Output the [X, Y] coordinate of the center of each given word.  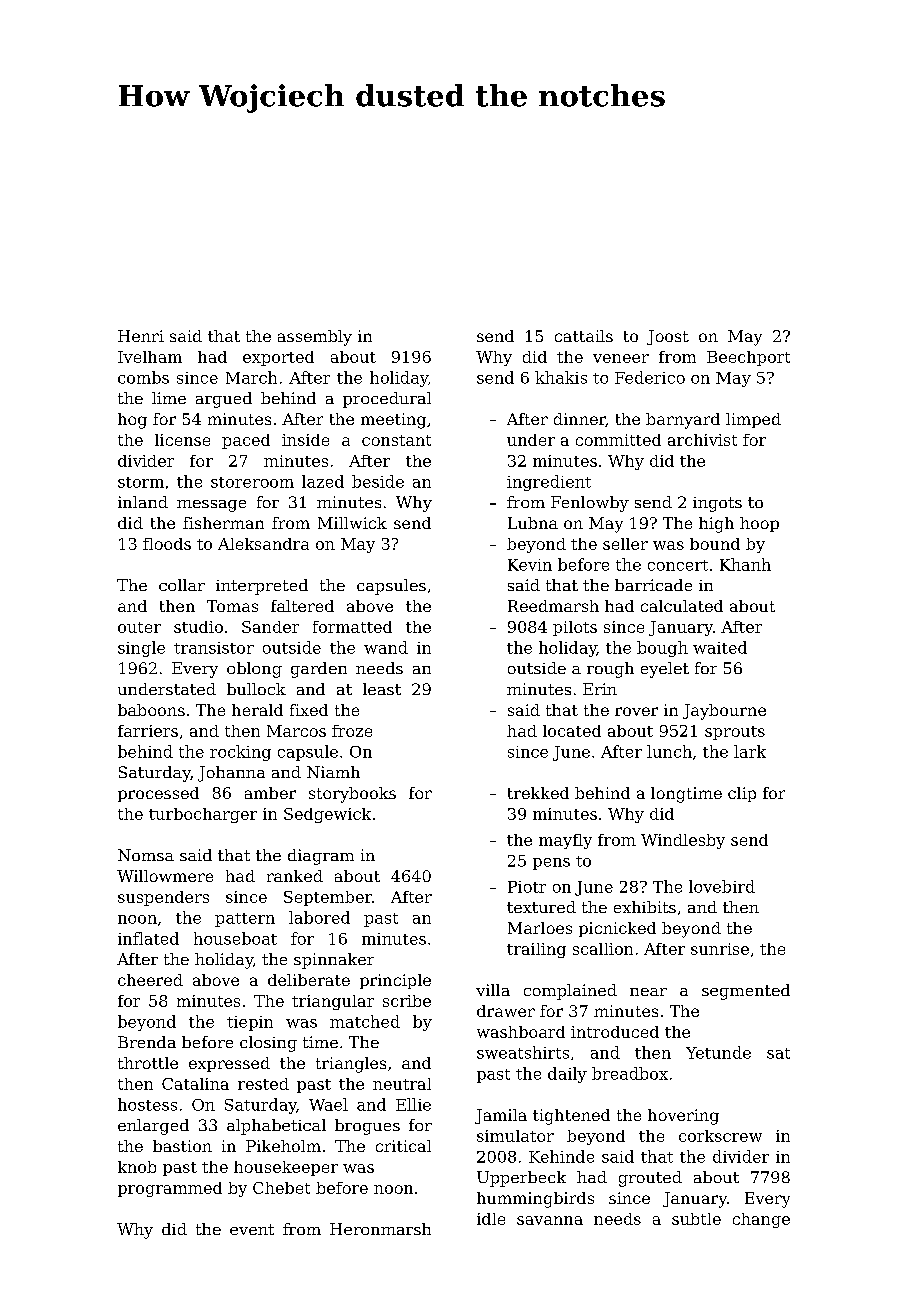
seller [625, 544]
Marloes [540, 928]
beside [378, 481]
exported [278, 358]
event [252, 1229]
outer [139, 627]
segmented [746, 992]
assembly [315, 338]
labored [319, 917]
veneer [621, 358]
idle [491, 1219]
